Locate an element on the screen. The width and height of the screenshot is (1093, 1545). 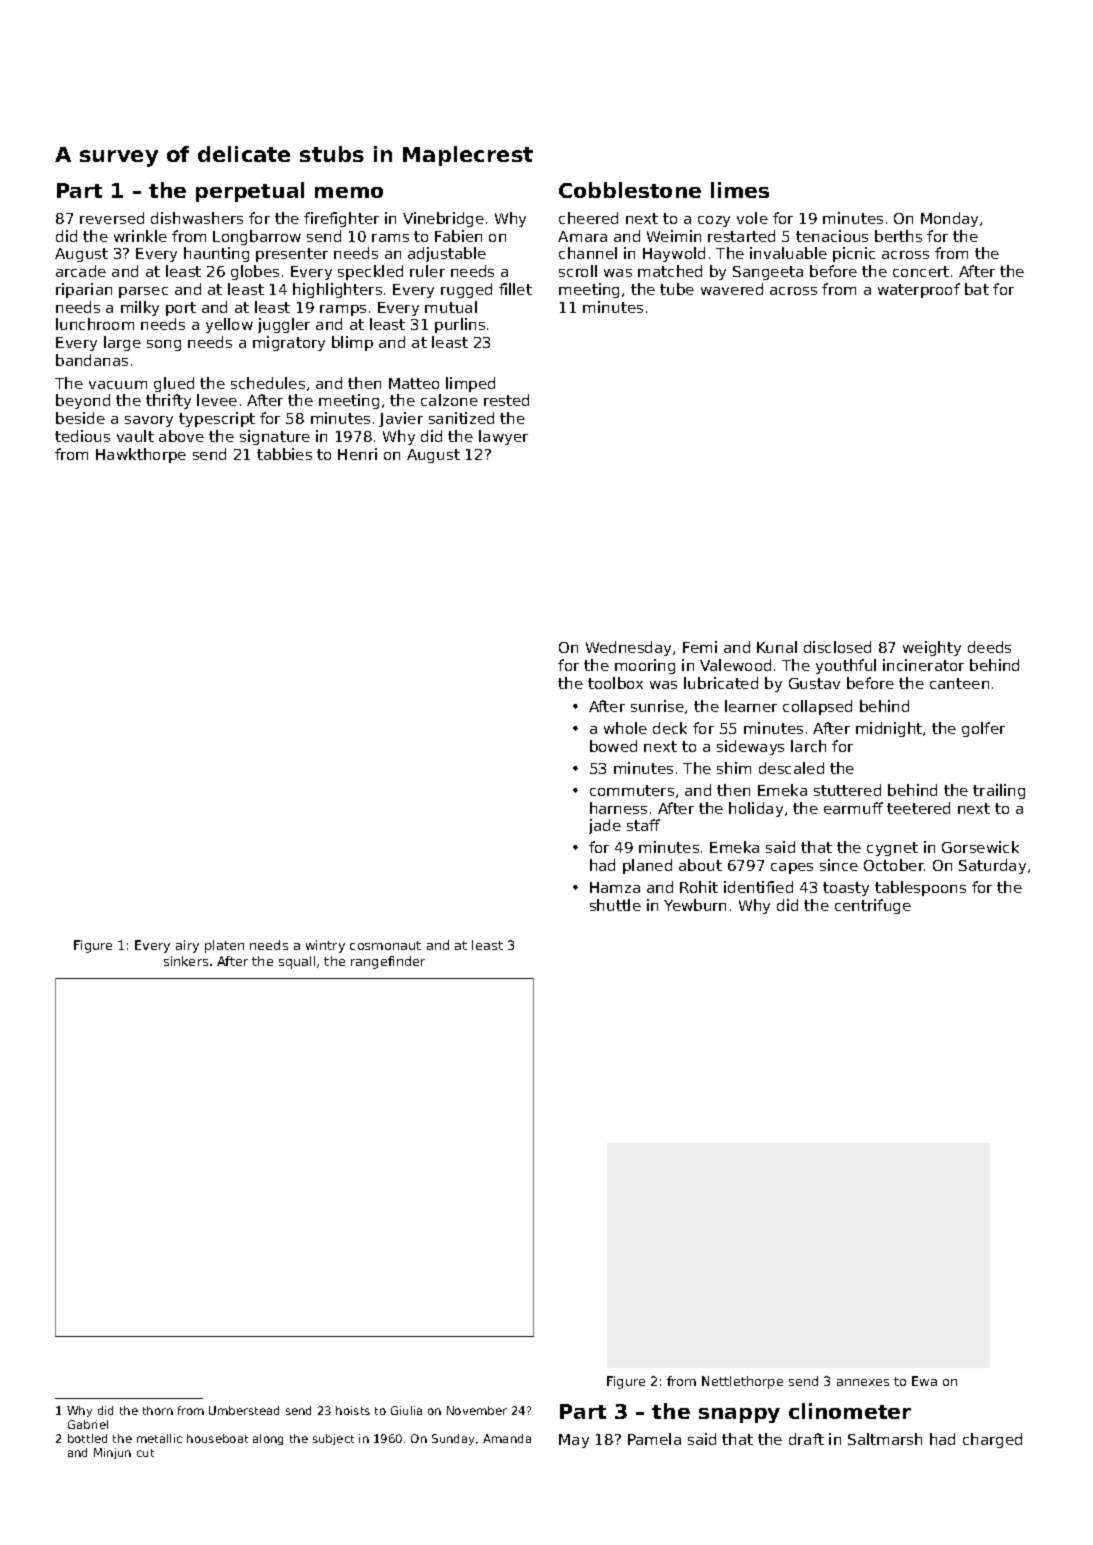
Amanda is located at coordinates (507, 1438).
